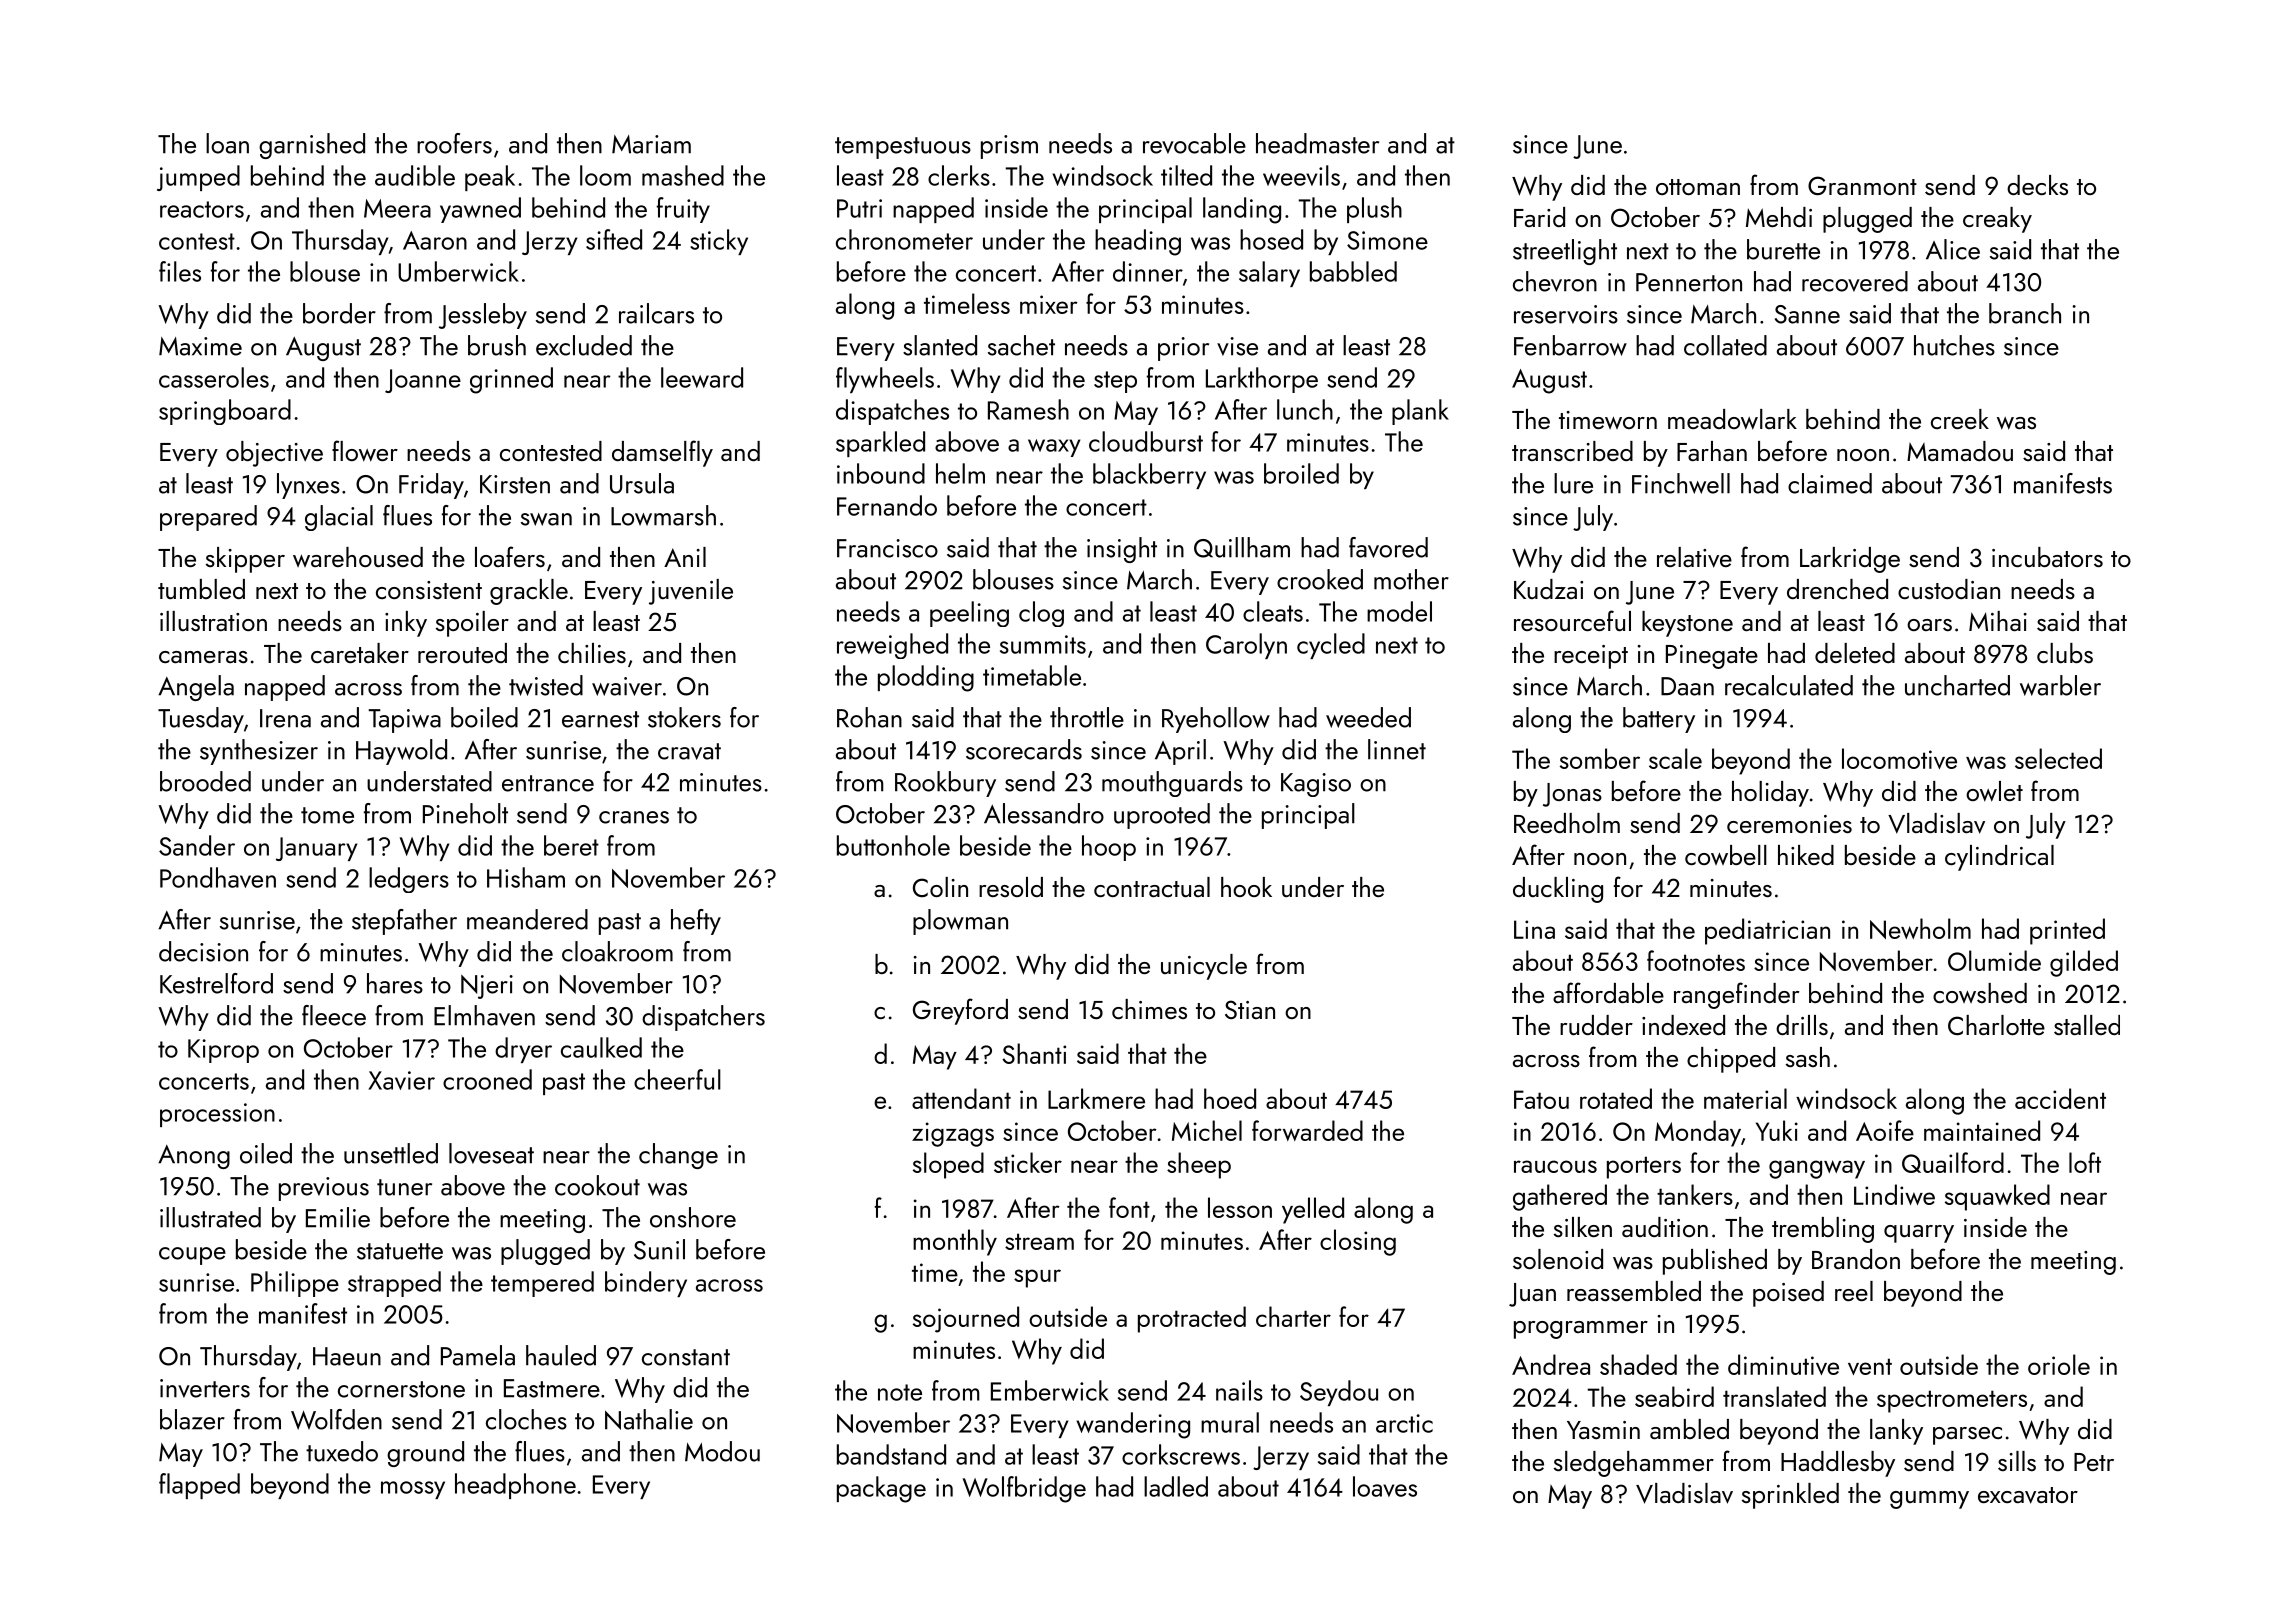 The width and height of the document is (2292, 1620). What do you see at coordinates (1307, 1130) in the document?
I see `forwarded` at bounding box center [1307, 1130].
